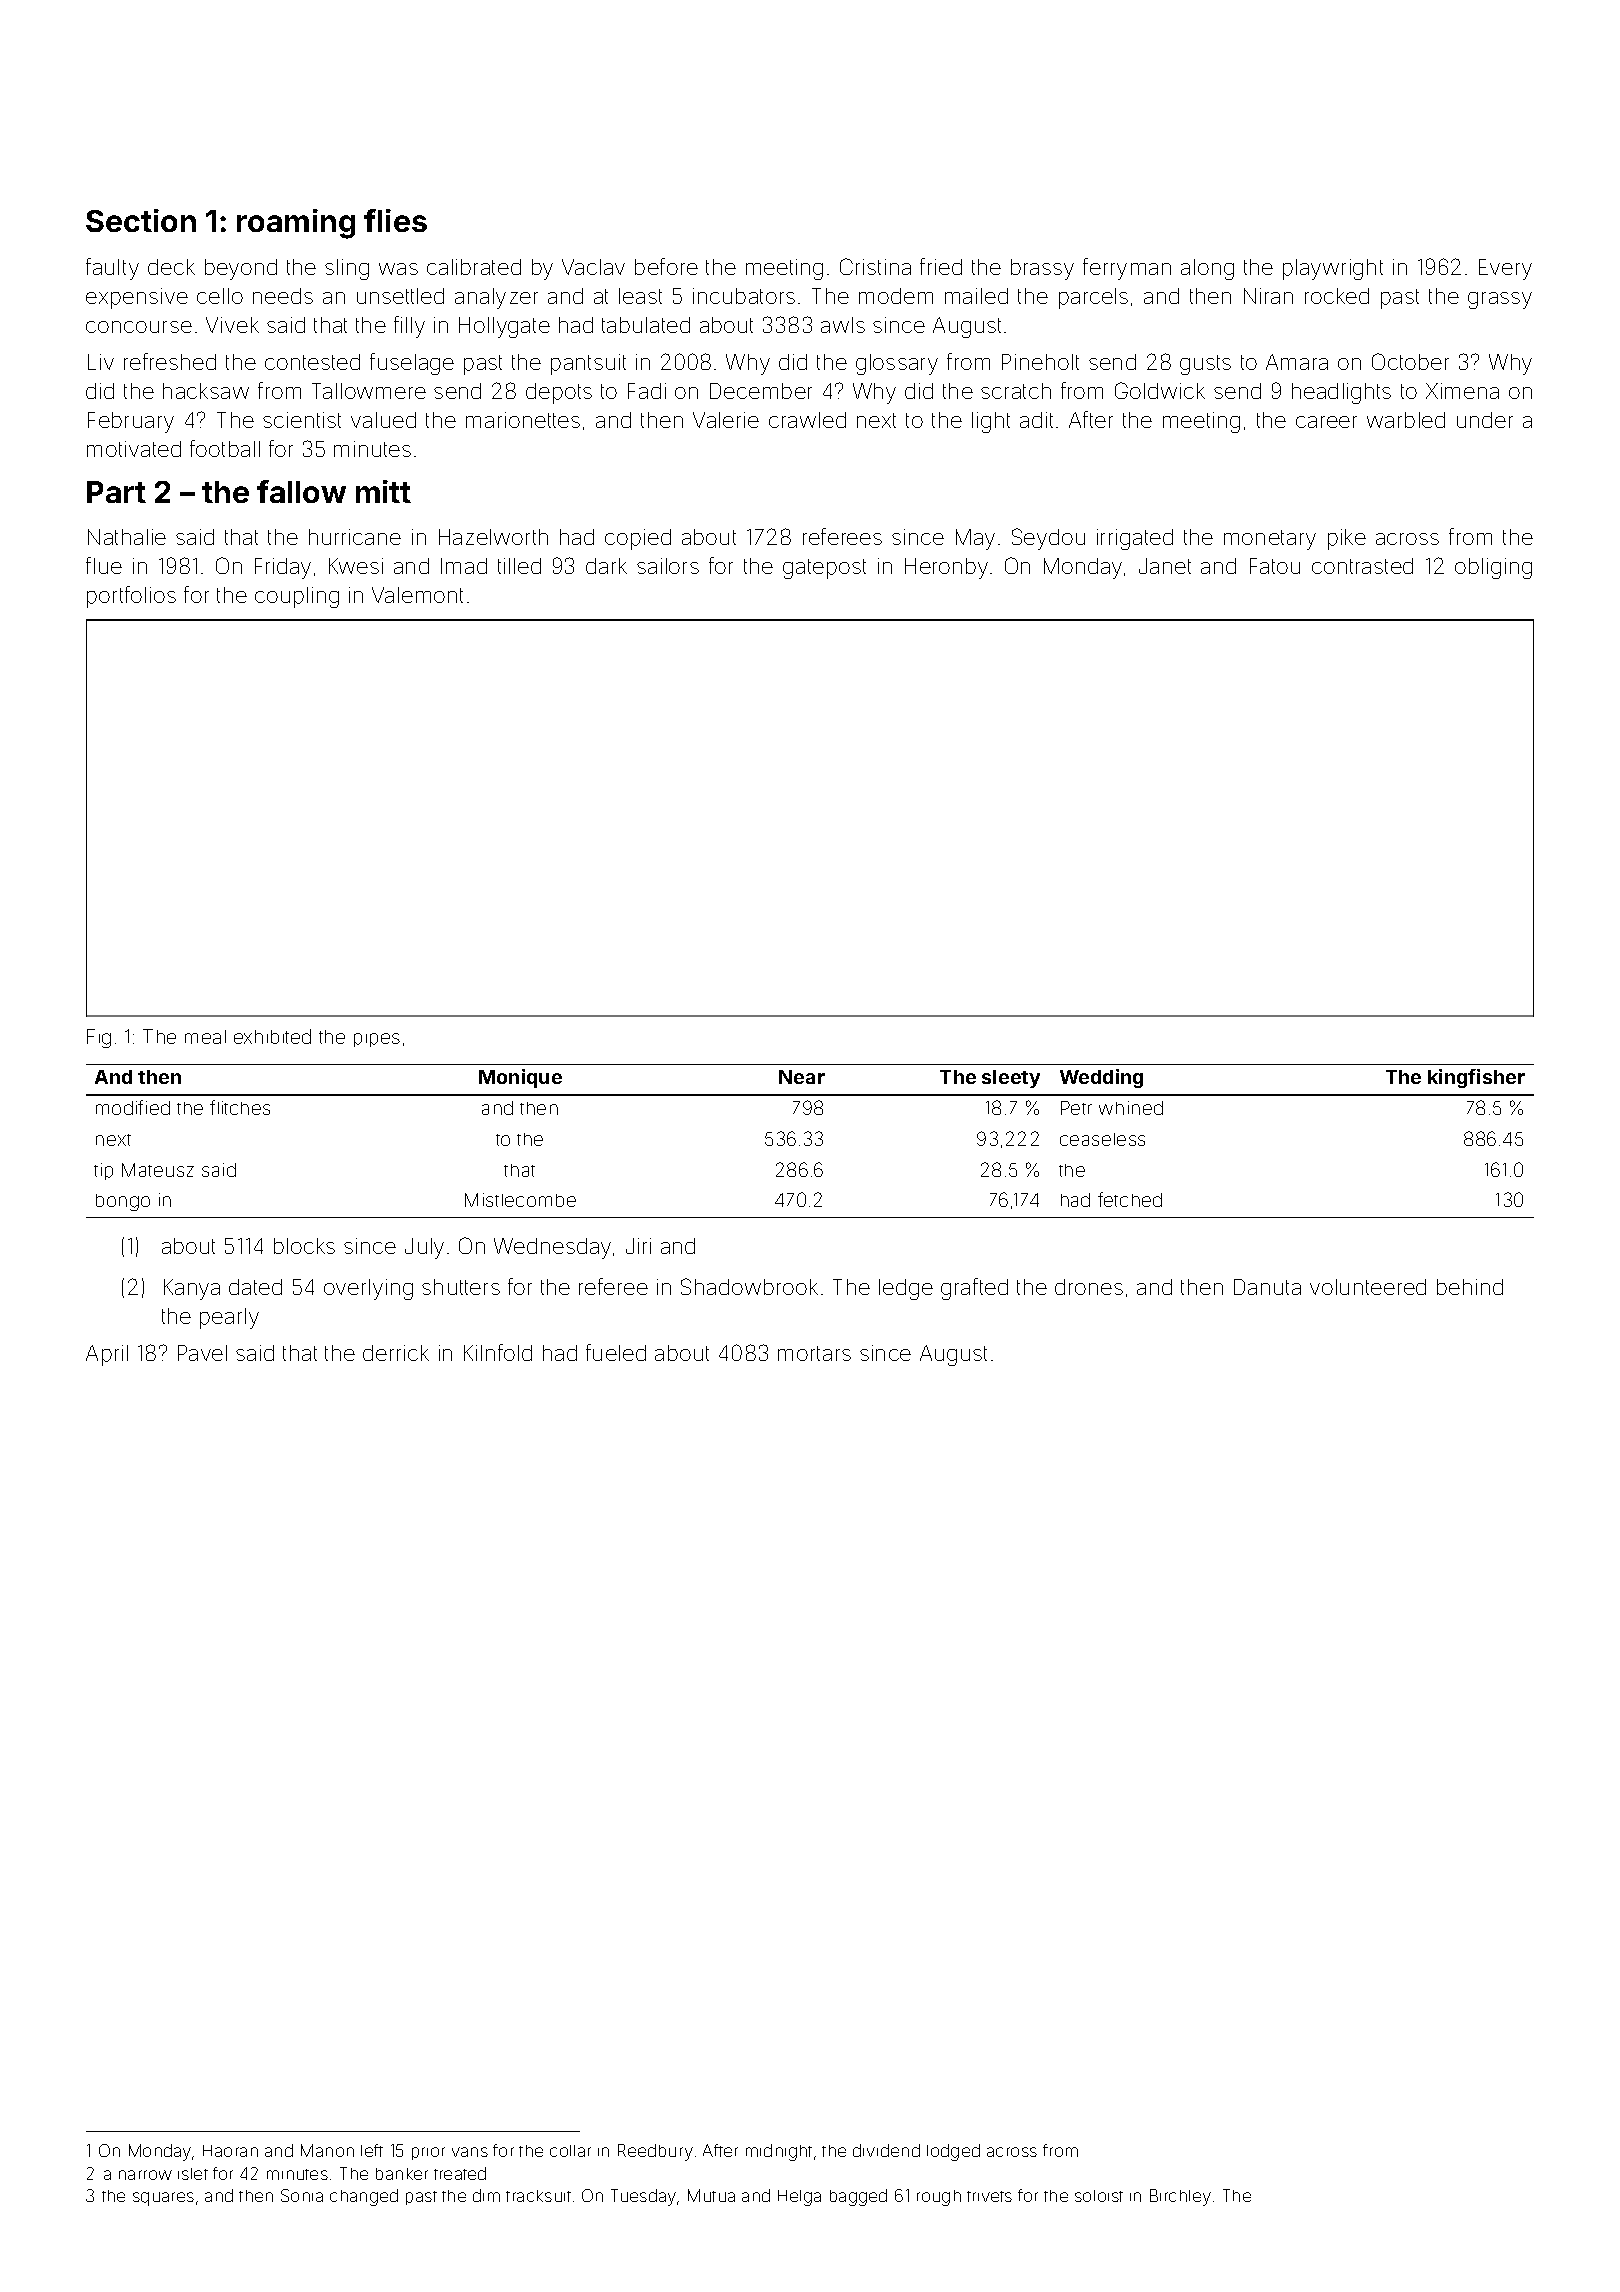  Describe the element at coordinates (989, 2196) in the page. I see `trivets` at that location.
